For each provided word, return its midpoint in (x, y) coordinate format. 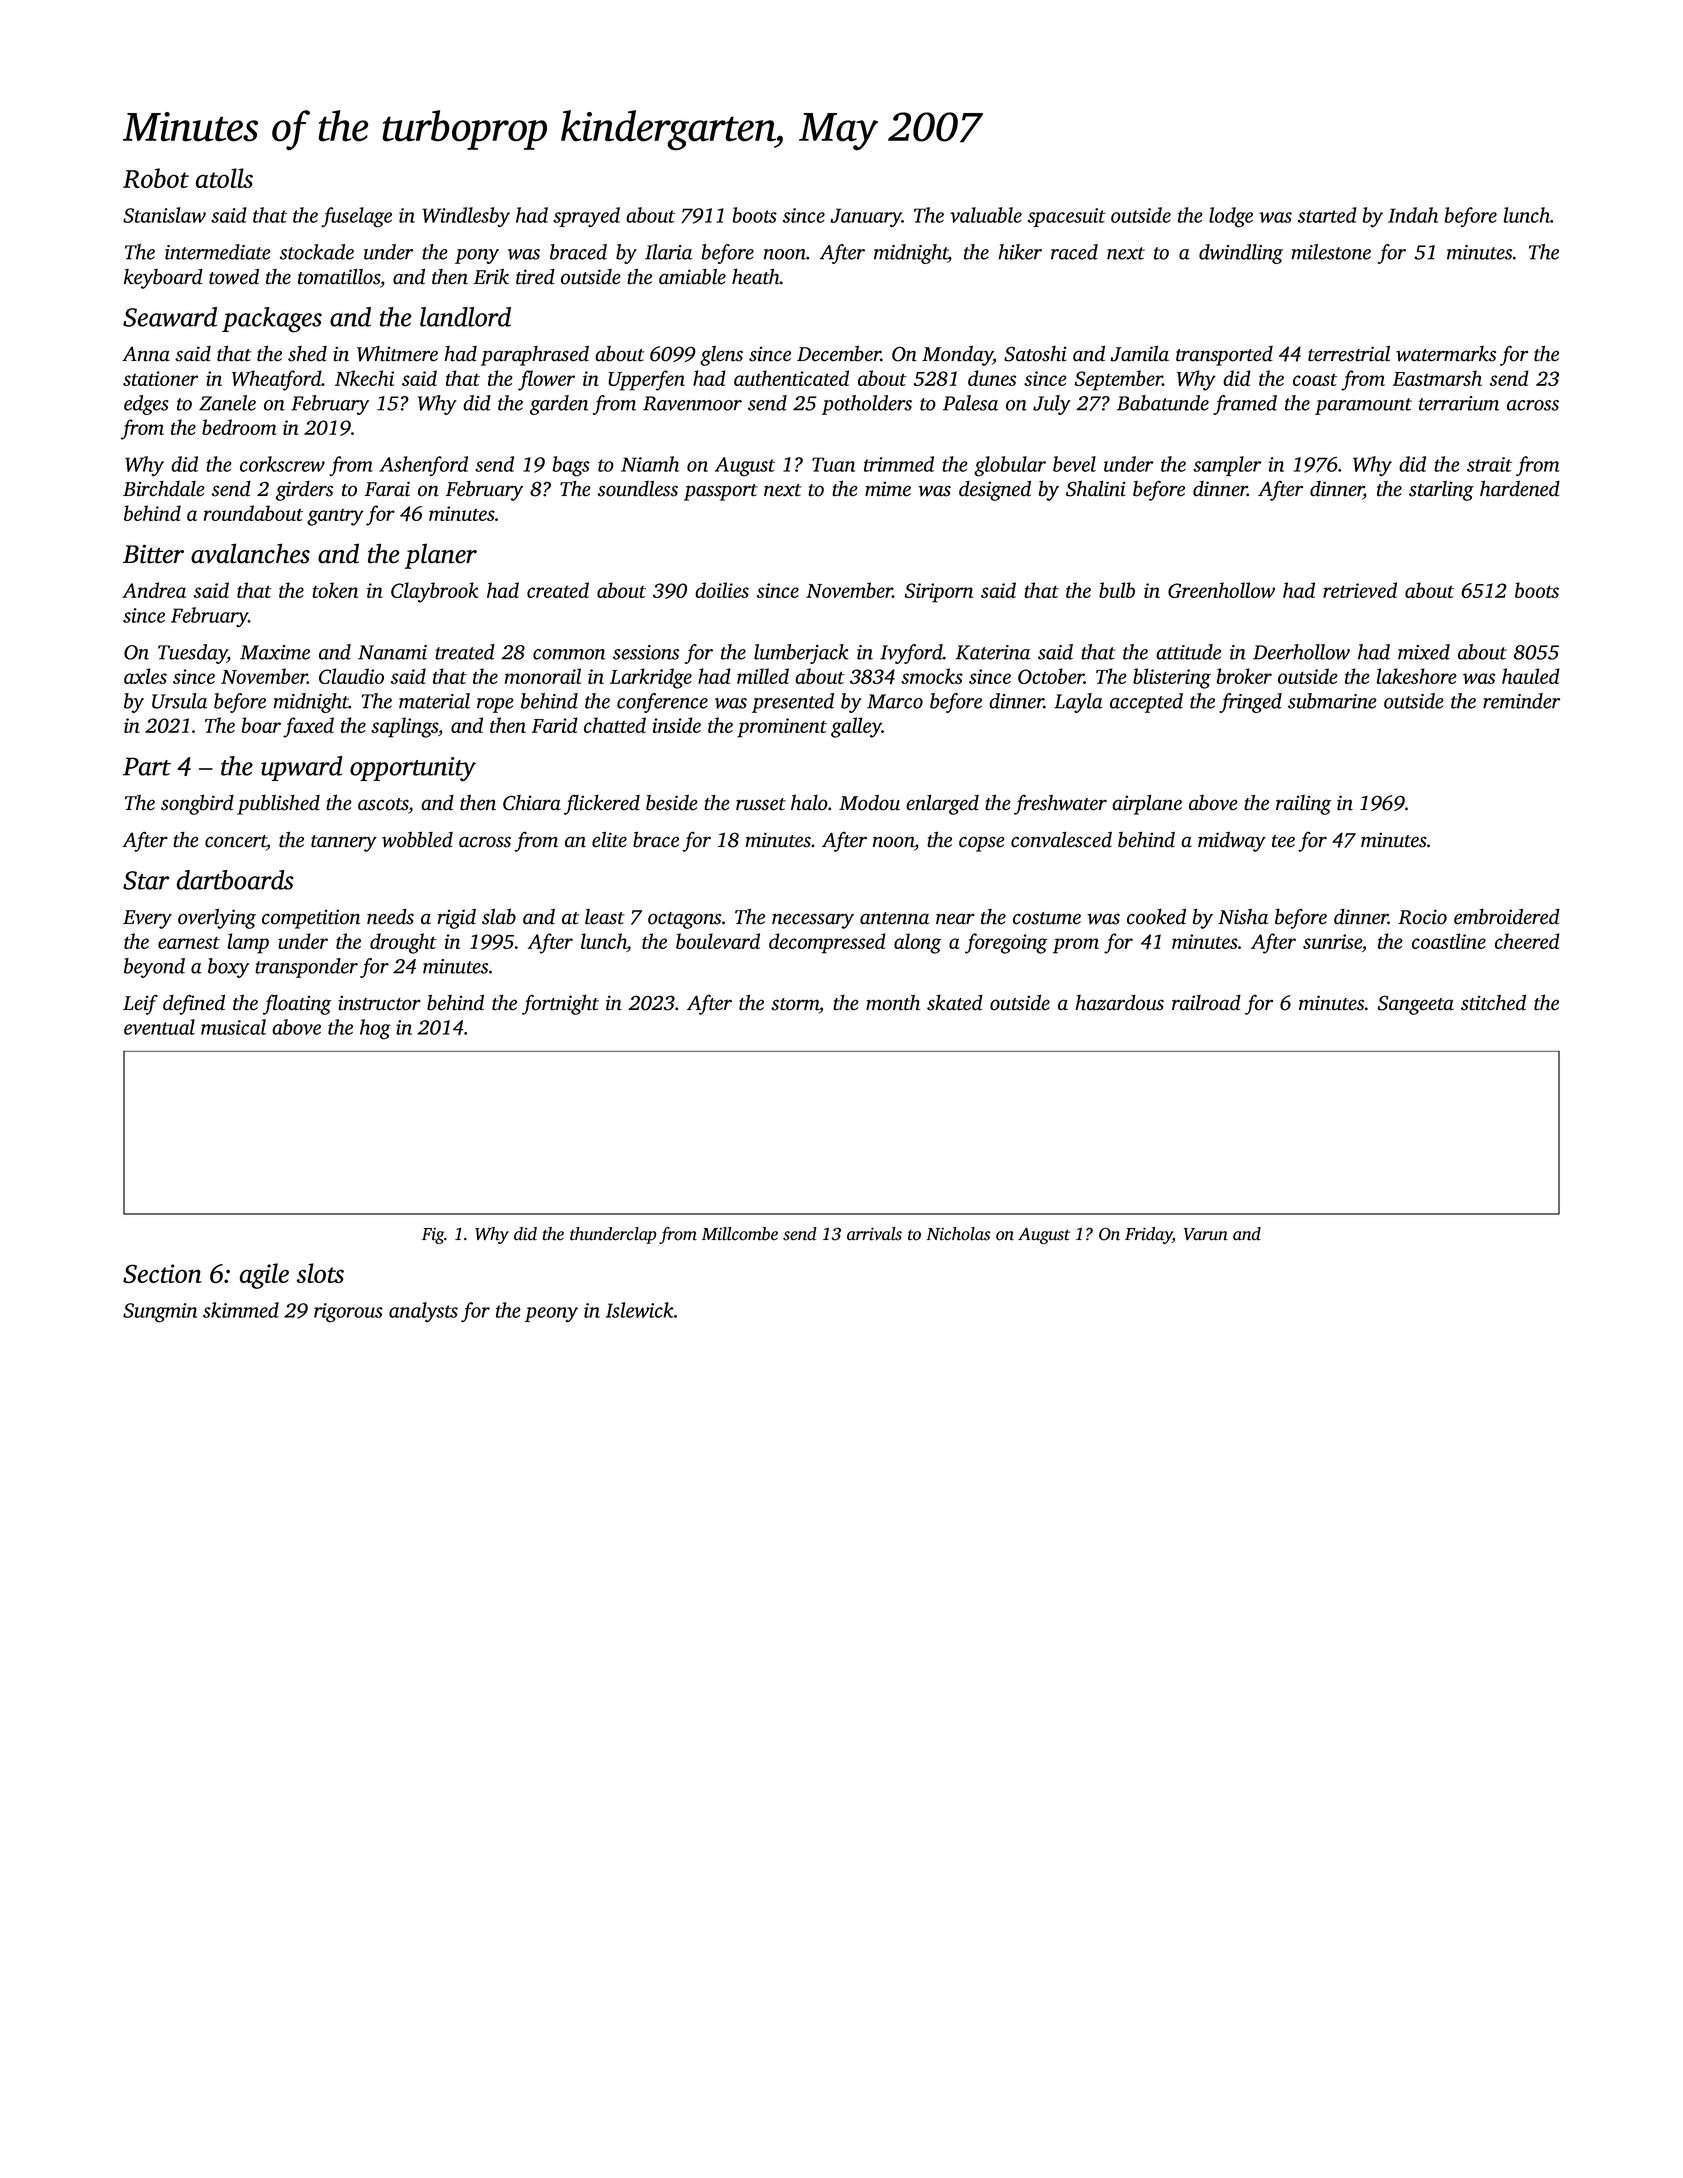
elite (609, 840)
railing (1303, 805)
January (866, 218)
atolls (224, 178)
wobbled (417, 839)
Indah (1413, 215)
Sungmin (160, 1313)
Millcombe (740, 1234)
